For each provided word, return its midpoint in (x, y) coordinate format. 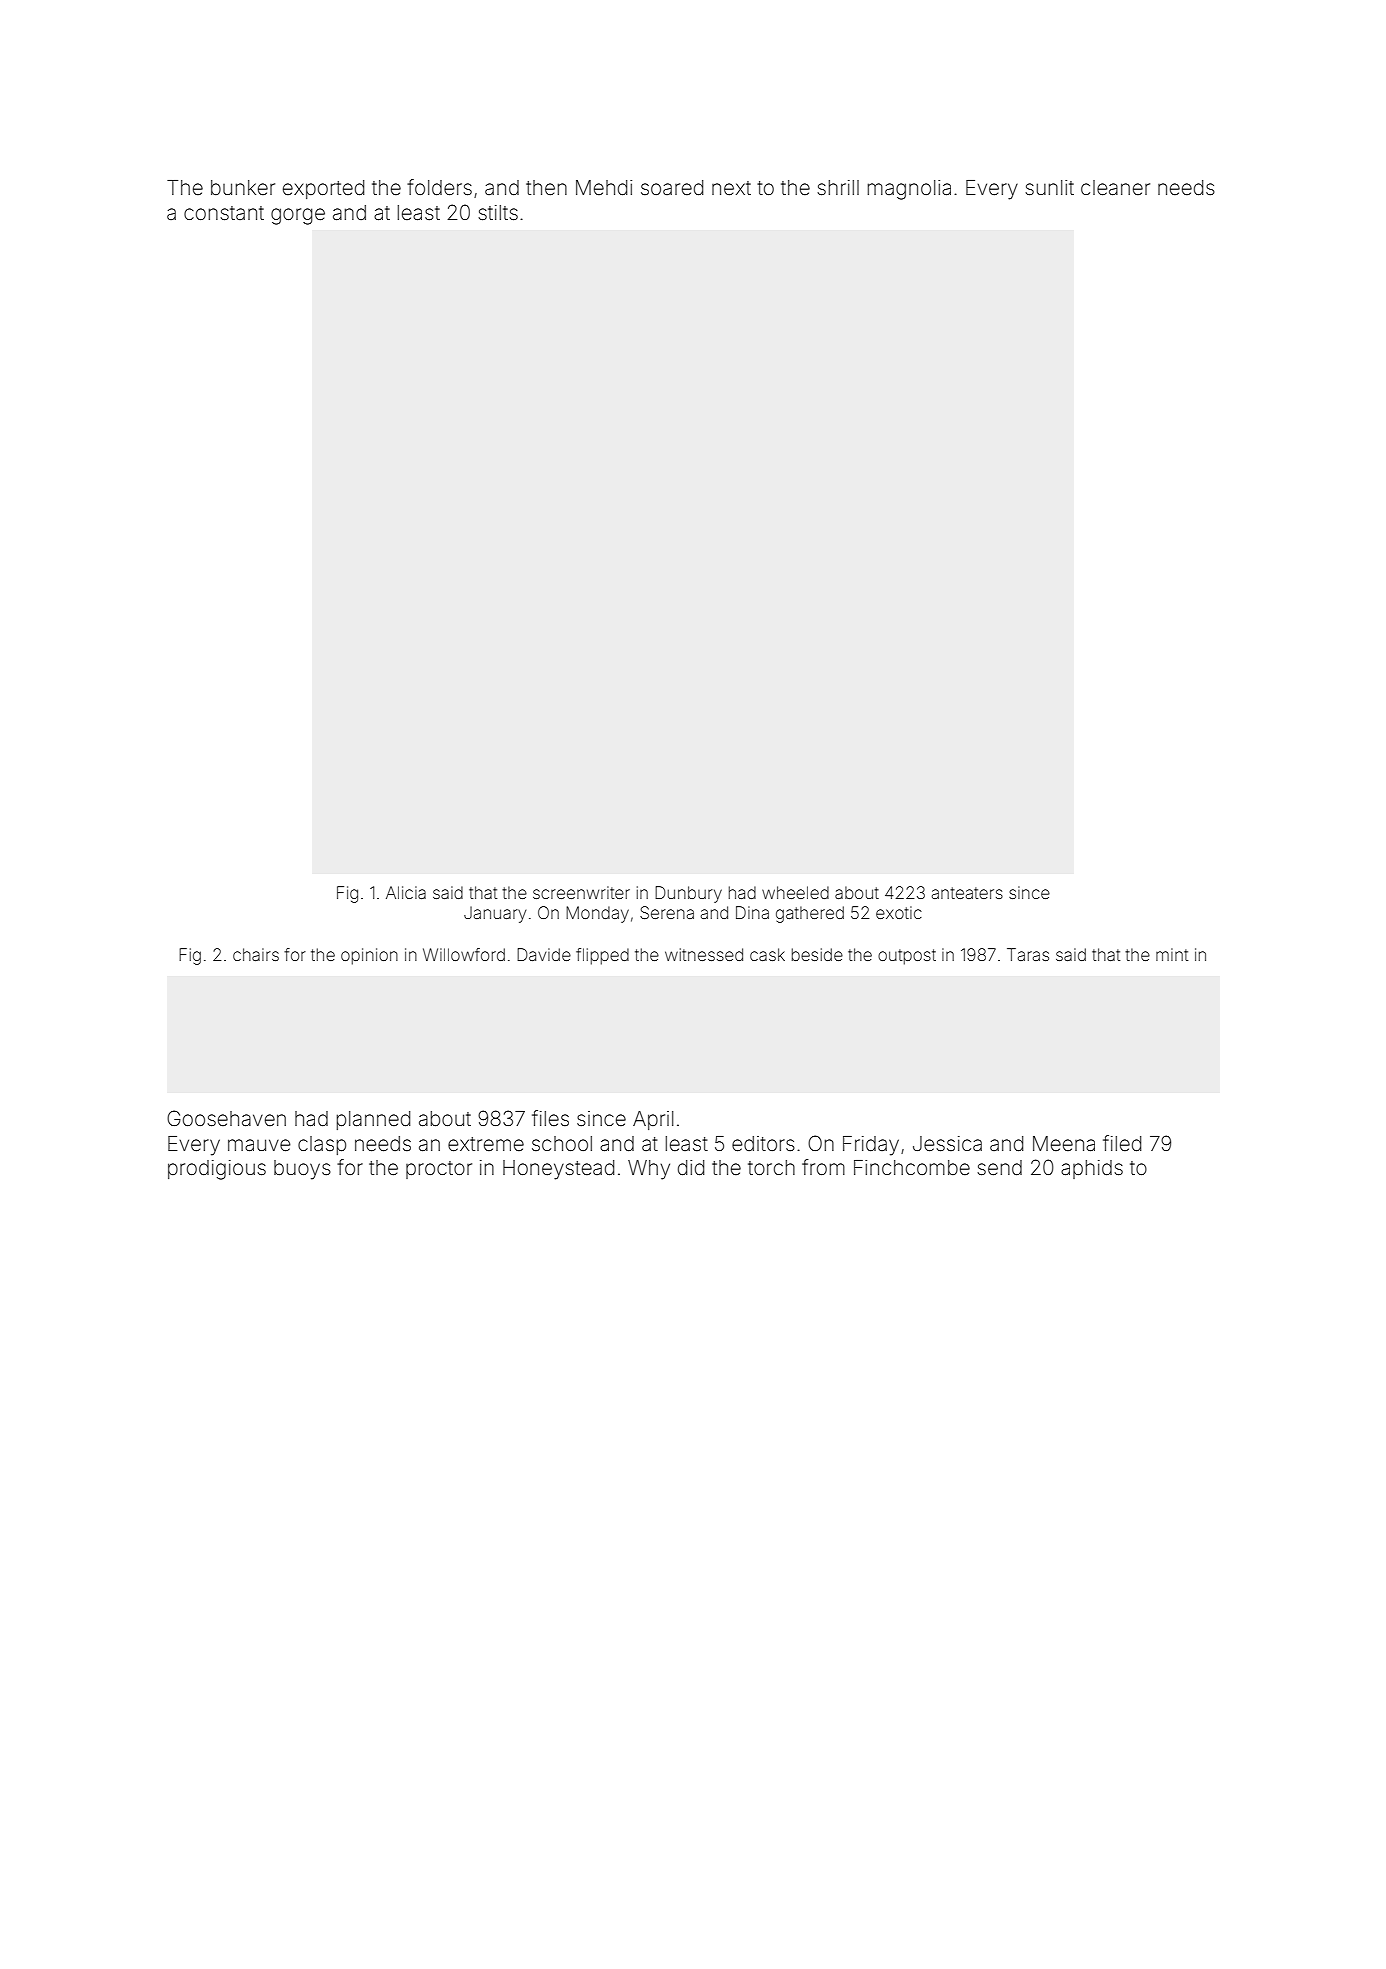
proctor (439, 1170)
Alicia (406, 892)
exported (323, 189)
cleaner (1115, 188)
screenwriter (581, 892)
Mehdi (604, 187)
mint (1172, 954)
